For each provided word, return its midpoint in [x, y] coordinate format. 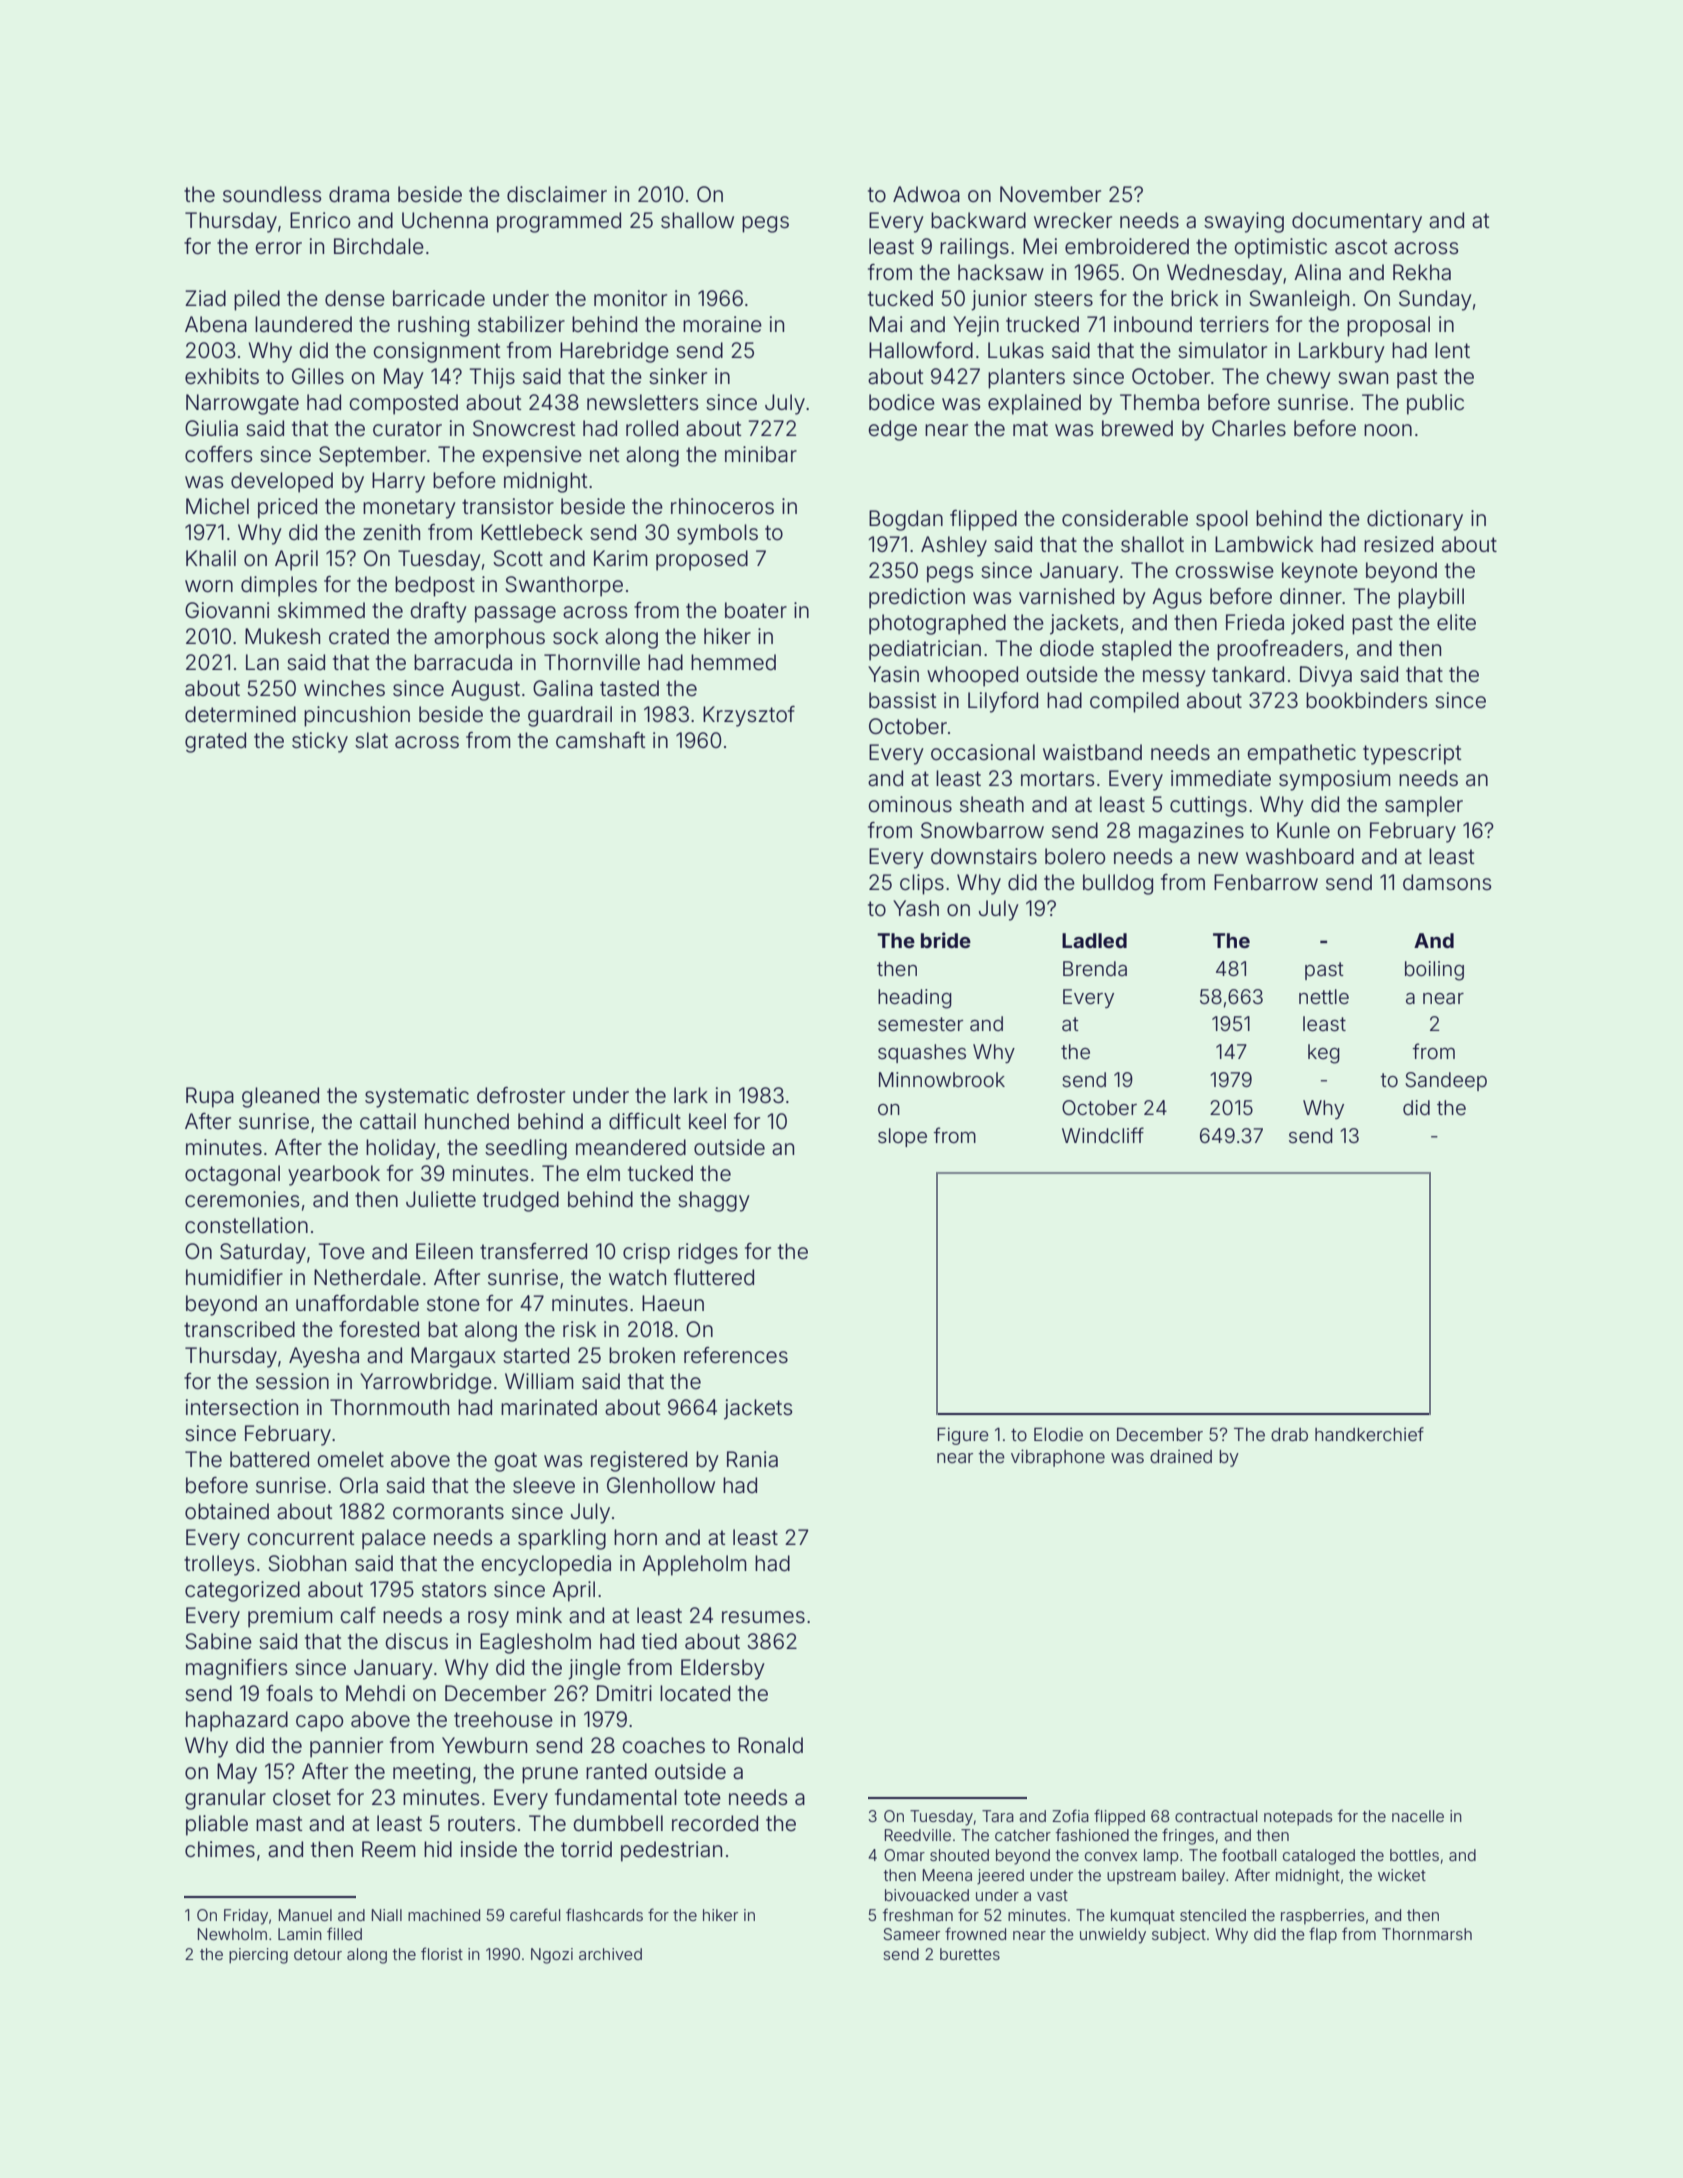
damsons [1447, 882]
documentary [1357, 222]
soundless [272, 194]
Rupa [210, 1097]
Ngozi [552, 1956]
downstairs [984, 856]
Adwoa [926, 194]
